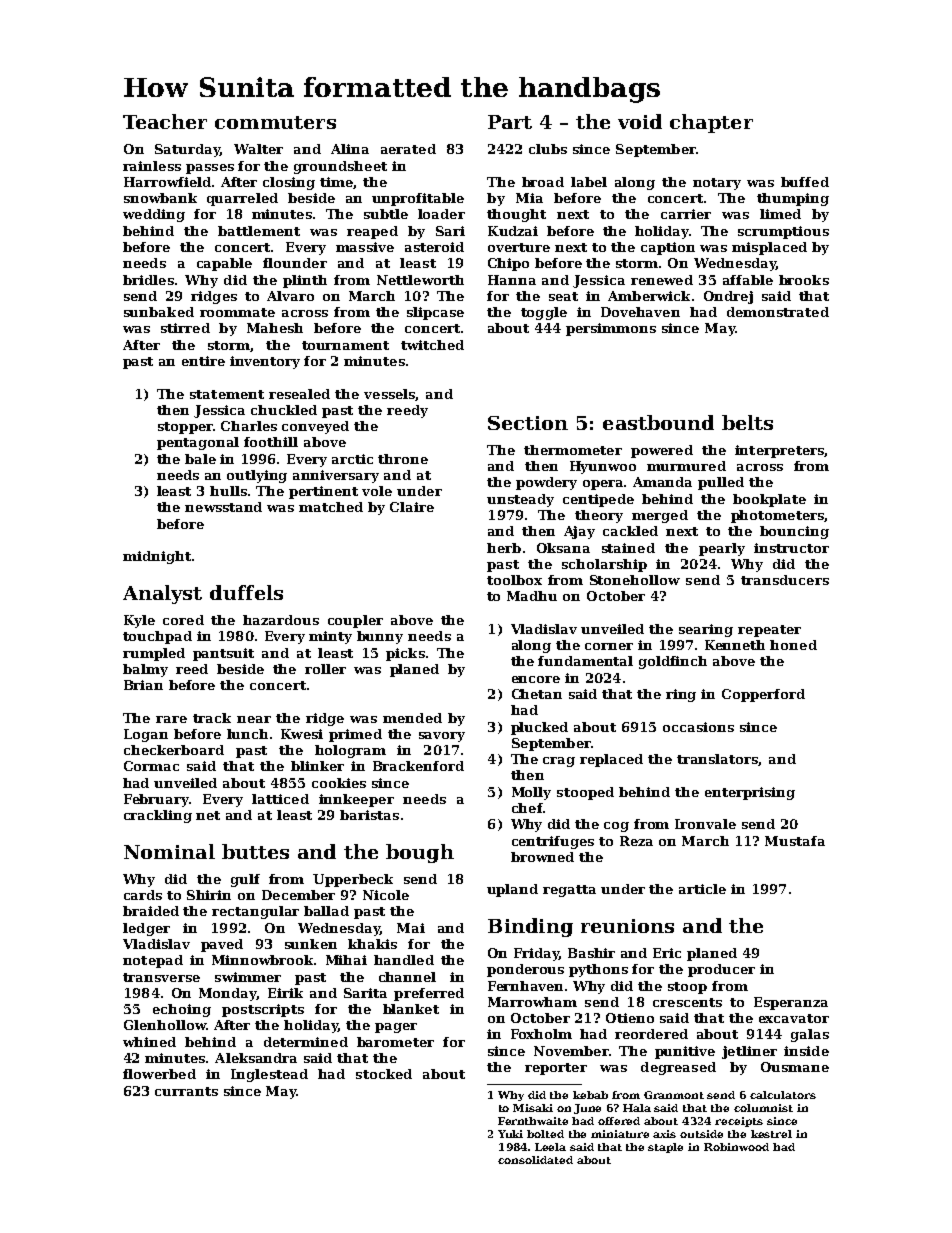  What do you see at coordinates (169, 851) in the screenshot?
I see `Nominal` at bounding box center [169, 851].
